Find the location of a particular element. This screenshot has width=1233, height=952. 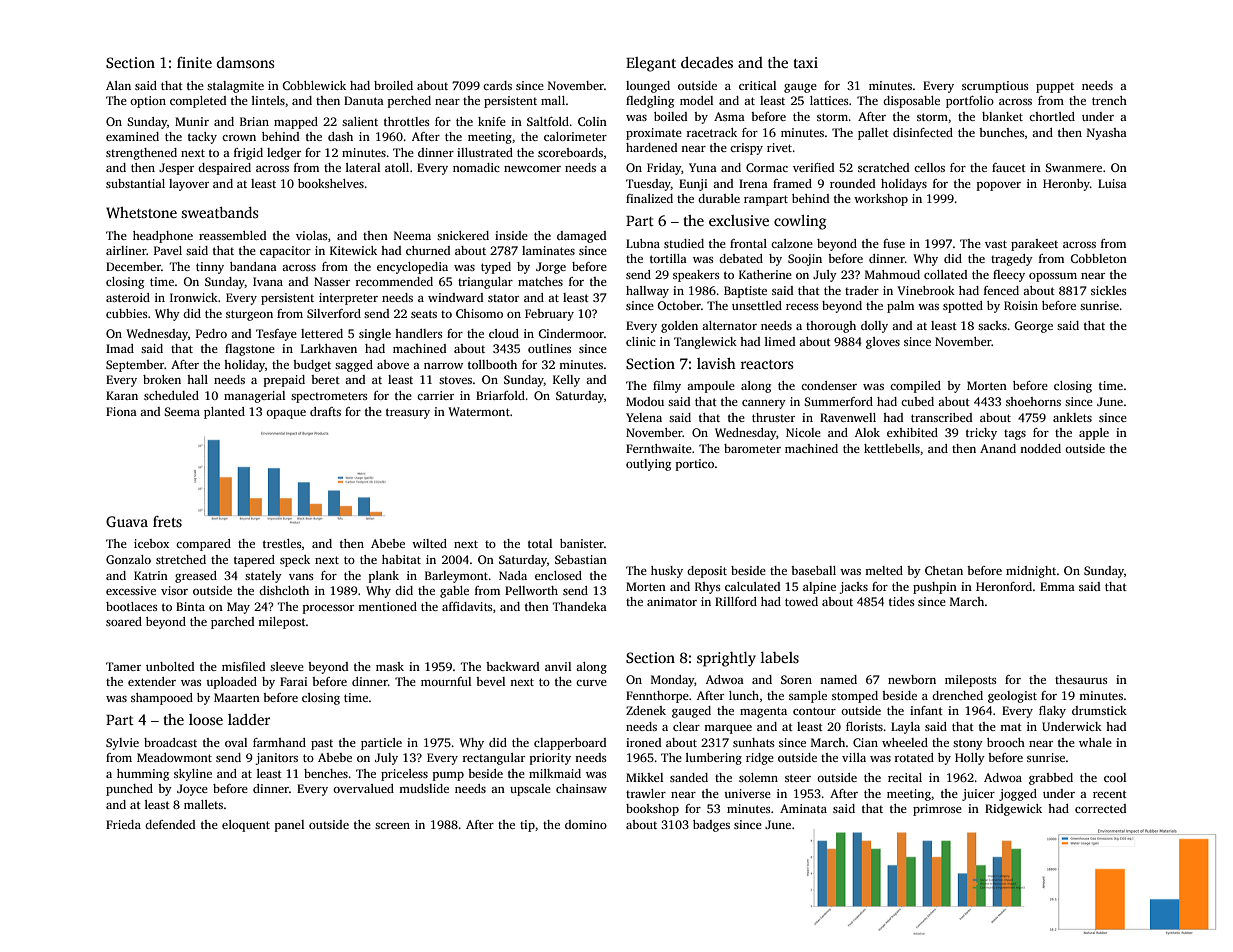

damsons is located at coordinates (245, 62).
